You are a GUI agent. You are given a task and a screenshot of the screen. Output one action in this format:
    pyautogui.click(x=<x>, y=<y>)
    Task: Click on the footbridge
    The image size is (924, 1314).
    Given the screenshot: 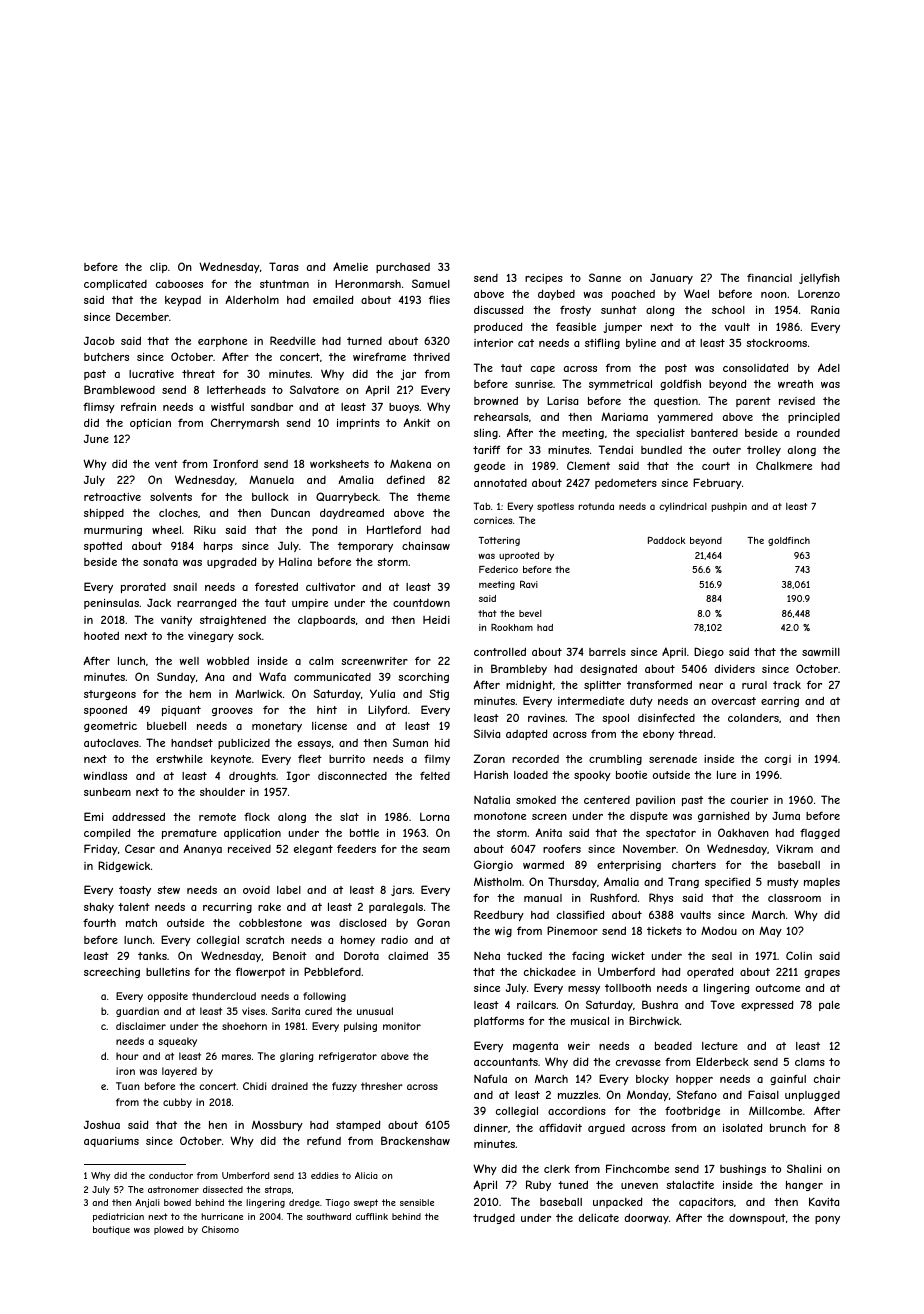 What is the action you would take?
    pyautogui.click(x=692, y=1111)
